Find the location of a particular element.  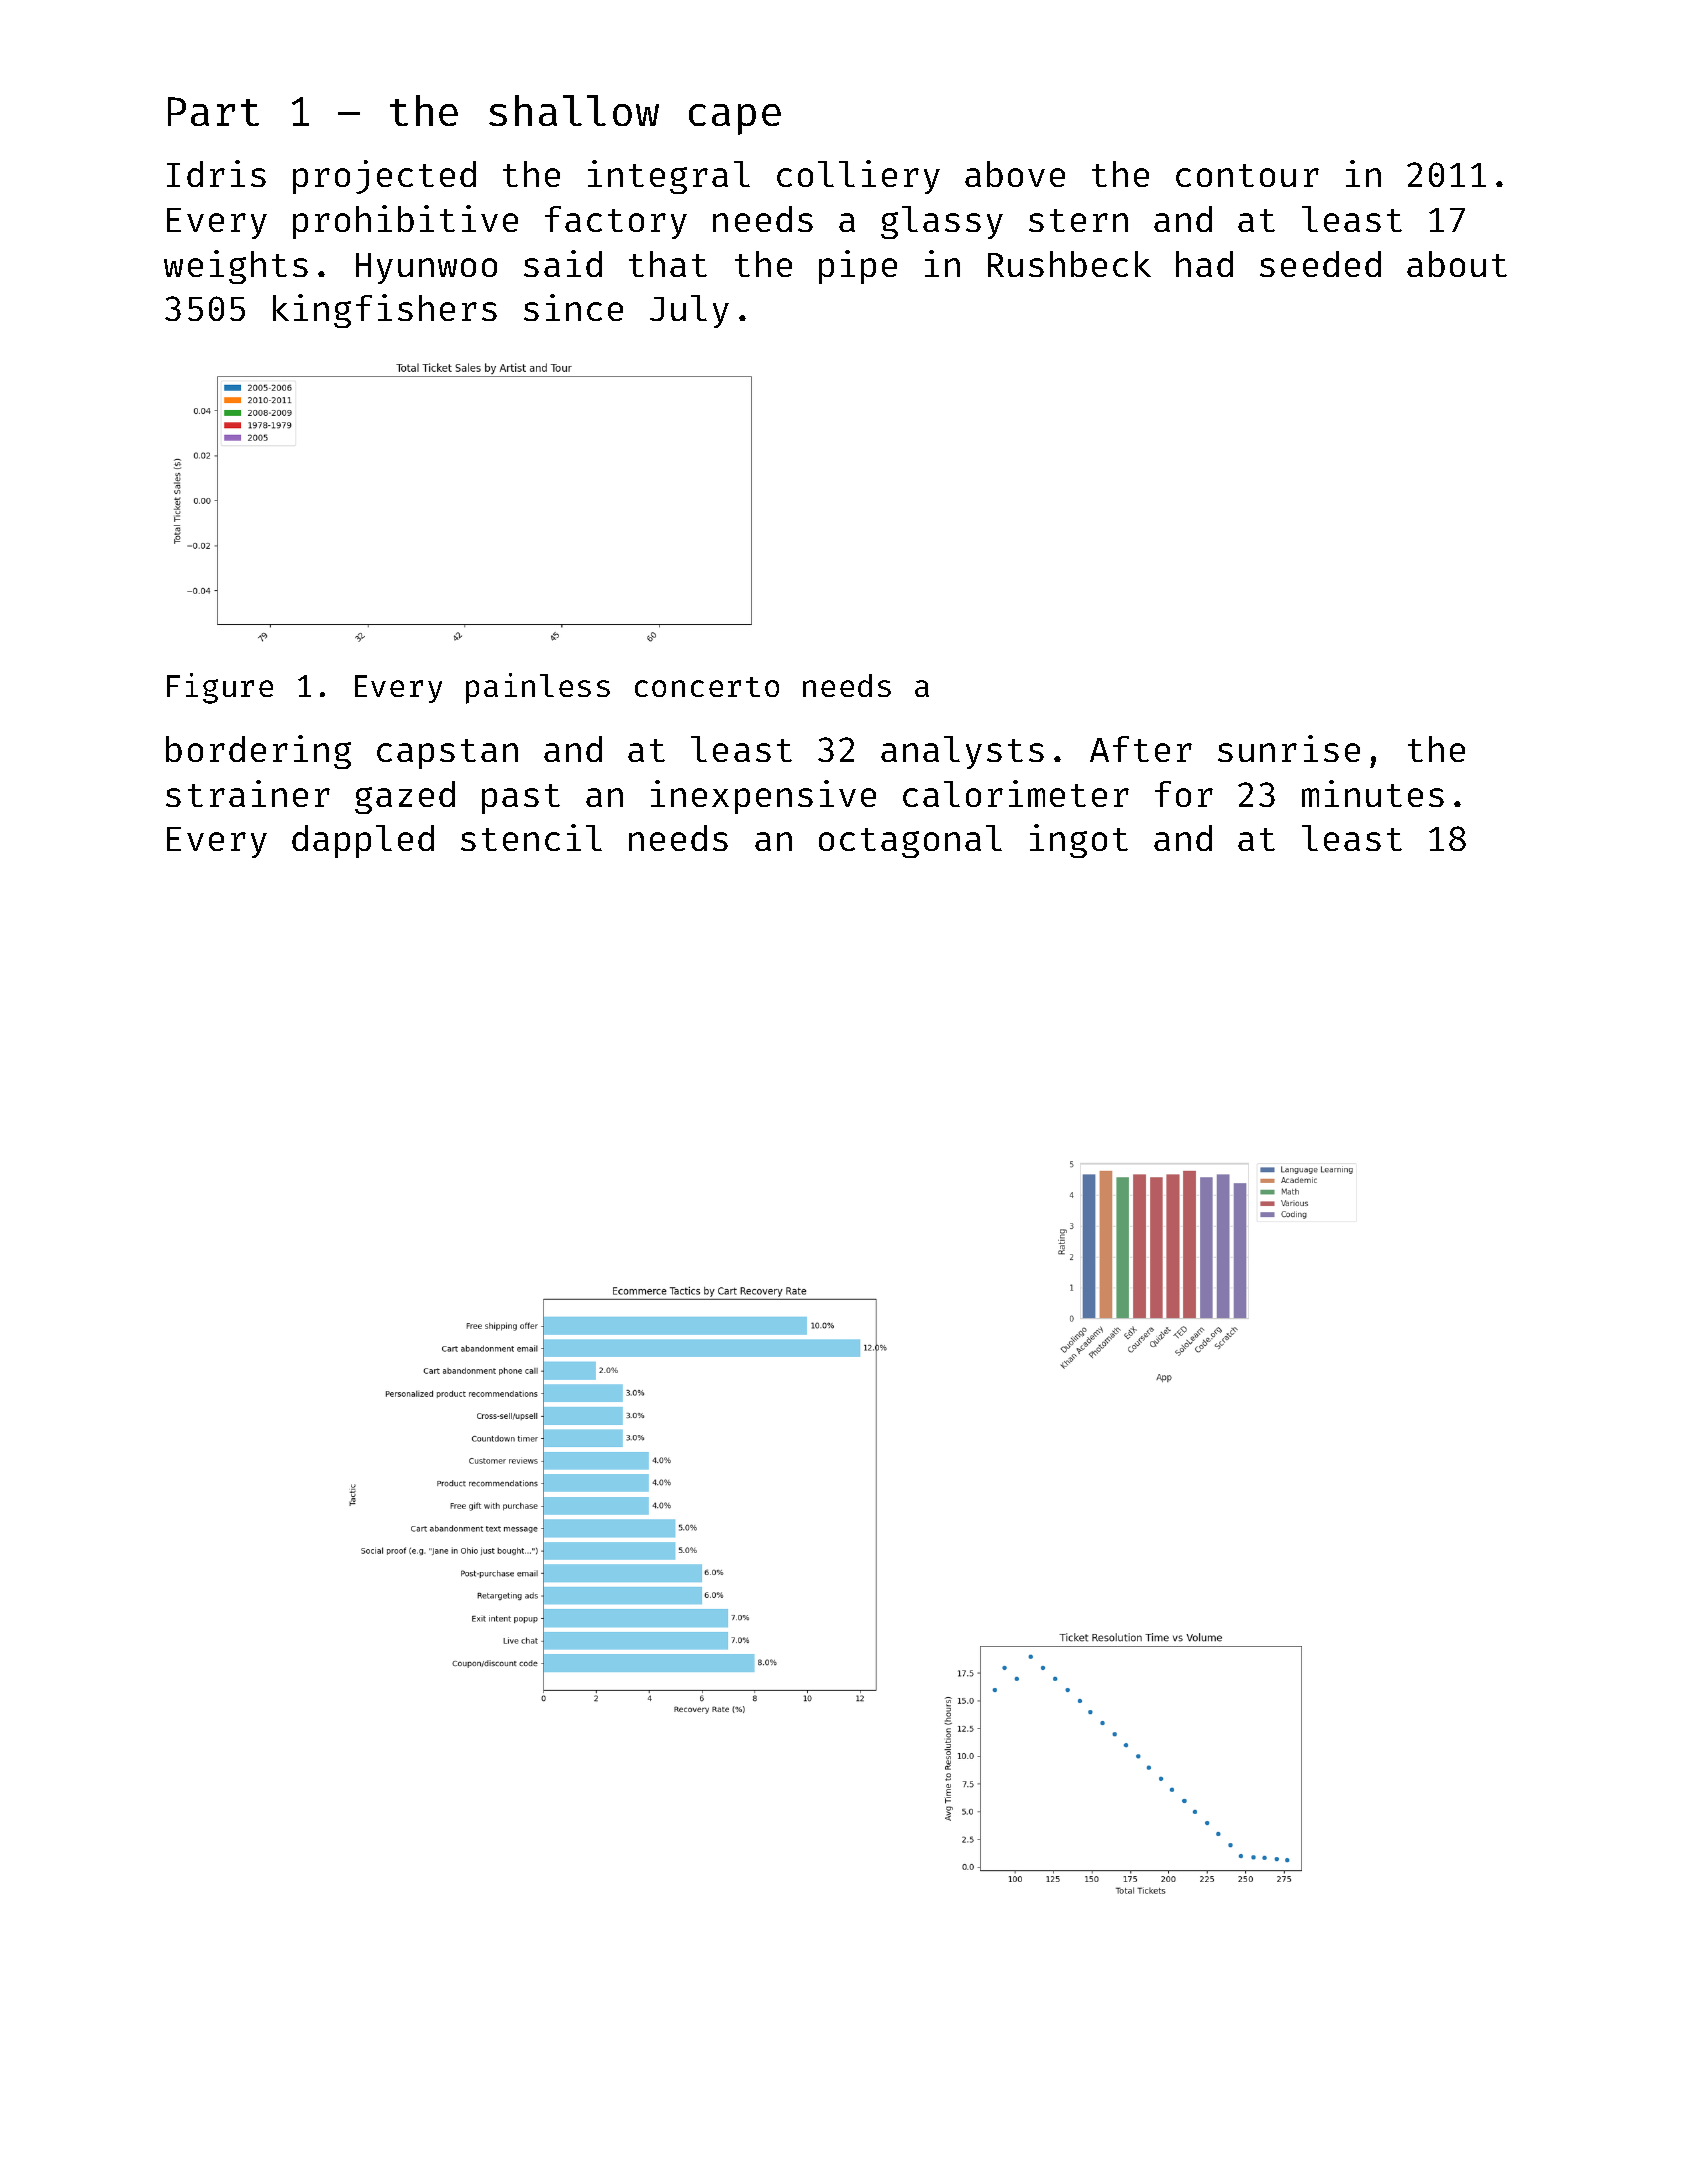

cape is located at coordinates (735, 119).
